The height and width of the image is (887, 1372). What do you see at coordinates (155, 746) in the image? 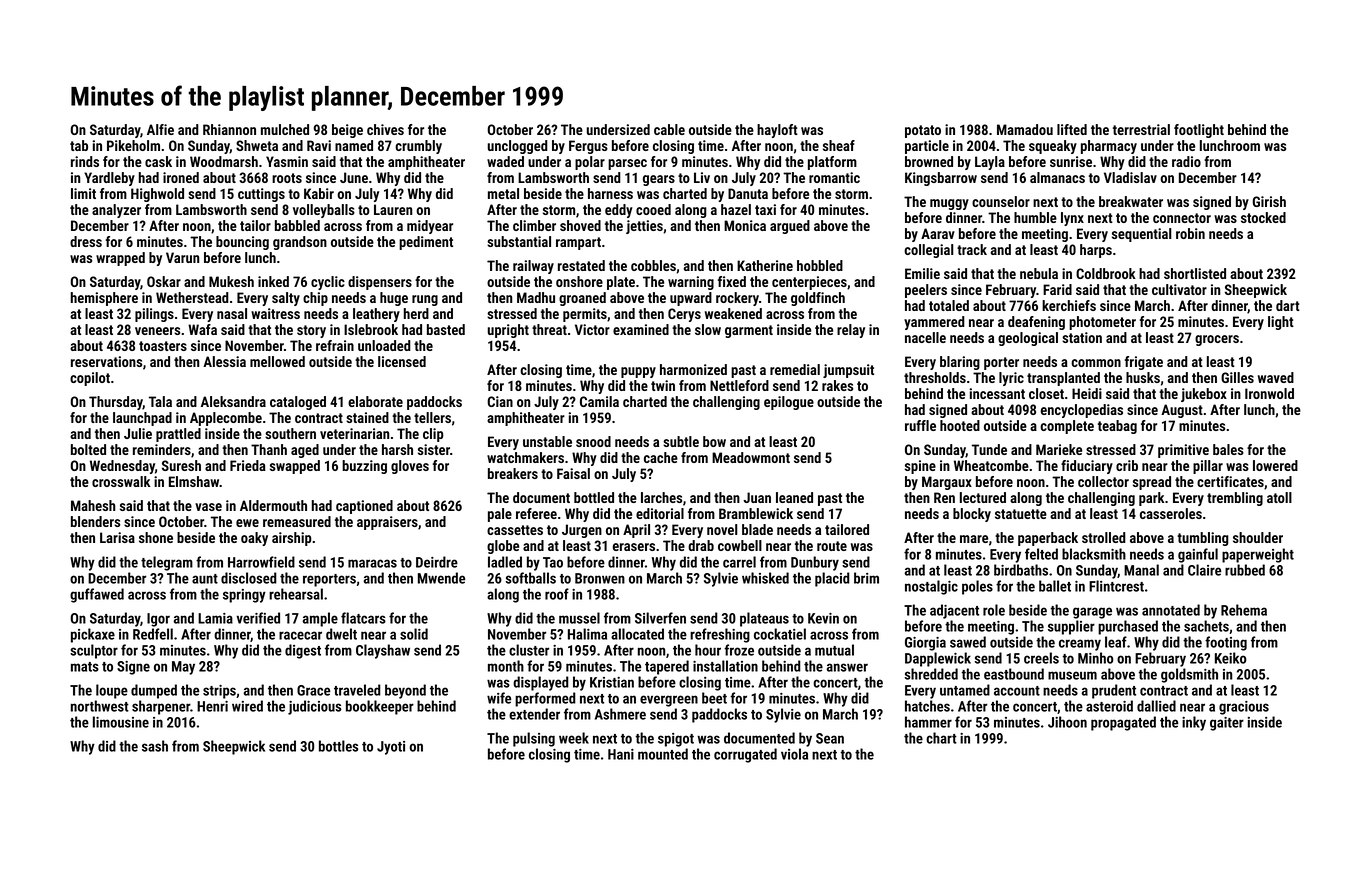
I see `sash` at bounding box center [155, 746].
